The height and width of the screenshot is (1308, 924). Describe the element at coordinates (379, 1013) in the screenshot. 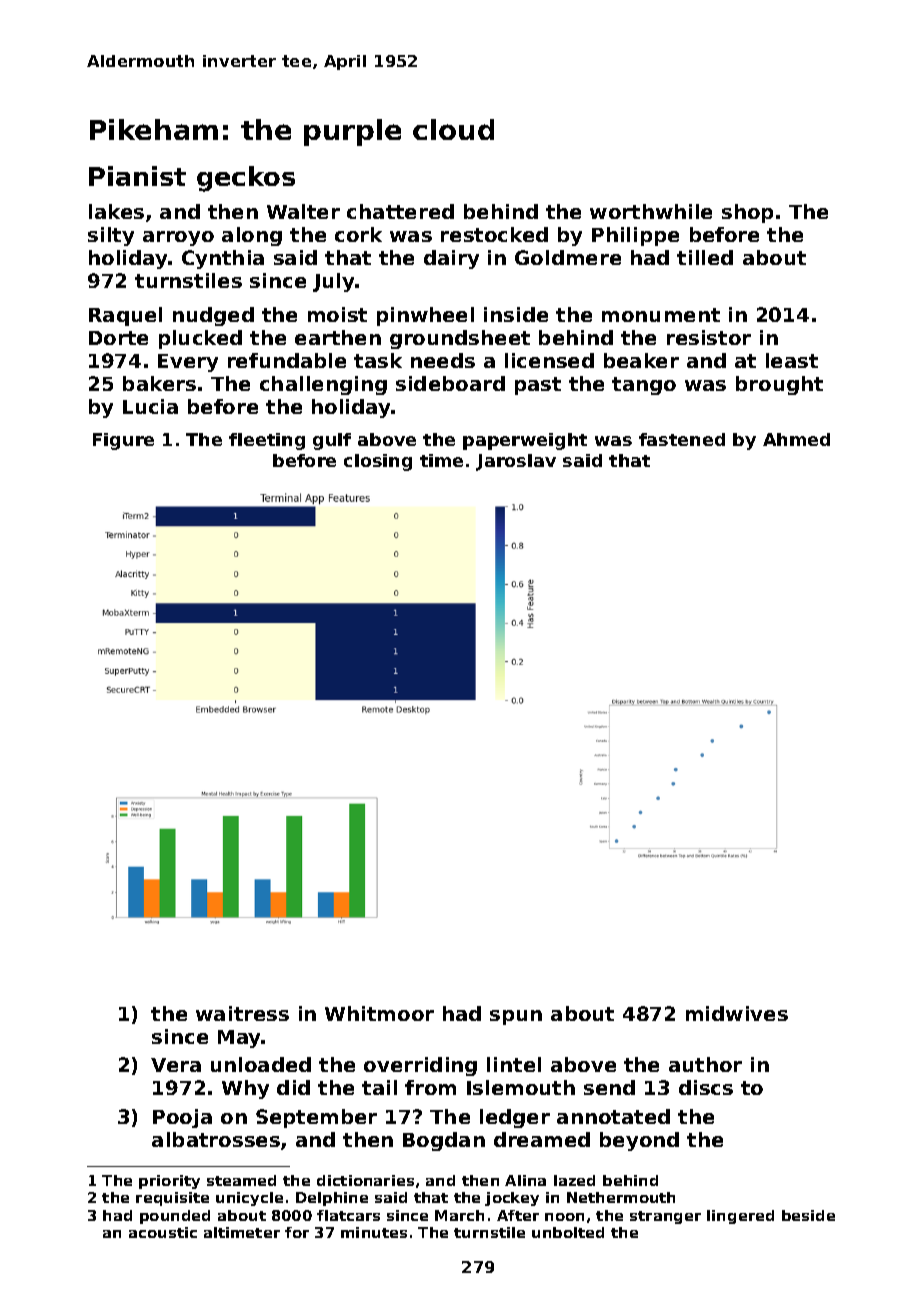

I see `Whitmoor` at that location.
